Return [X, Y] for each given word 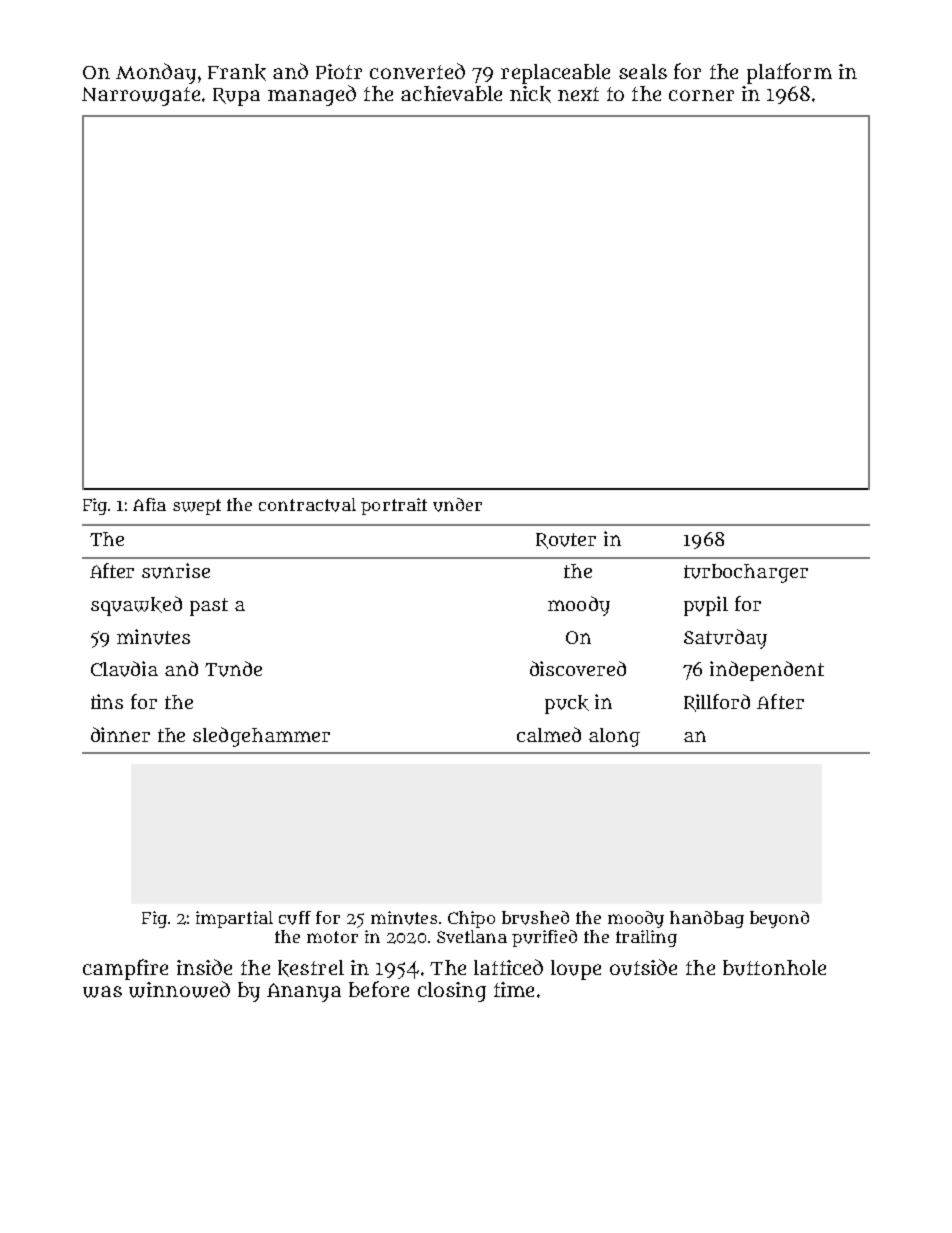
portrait [394, 506]
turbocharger [746, 573]
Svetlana [472, 936]
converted [417, 71]
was [102, 992]
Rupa [236, 97]
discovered [578, 668]
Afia [149, 504]
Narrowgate [141, 96]
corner [701, 95]
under [457, 505]
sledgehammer [261, 737]
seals [643, 71]
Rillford [717, 703]
